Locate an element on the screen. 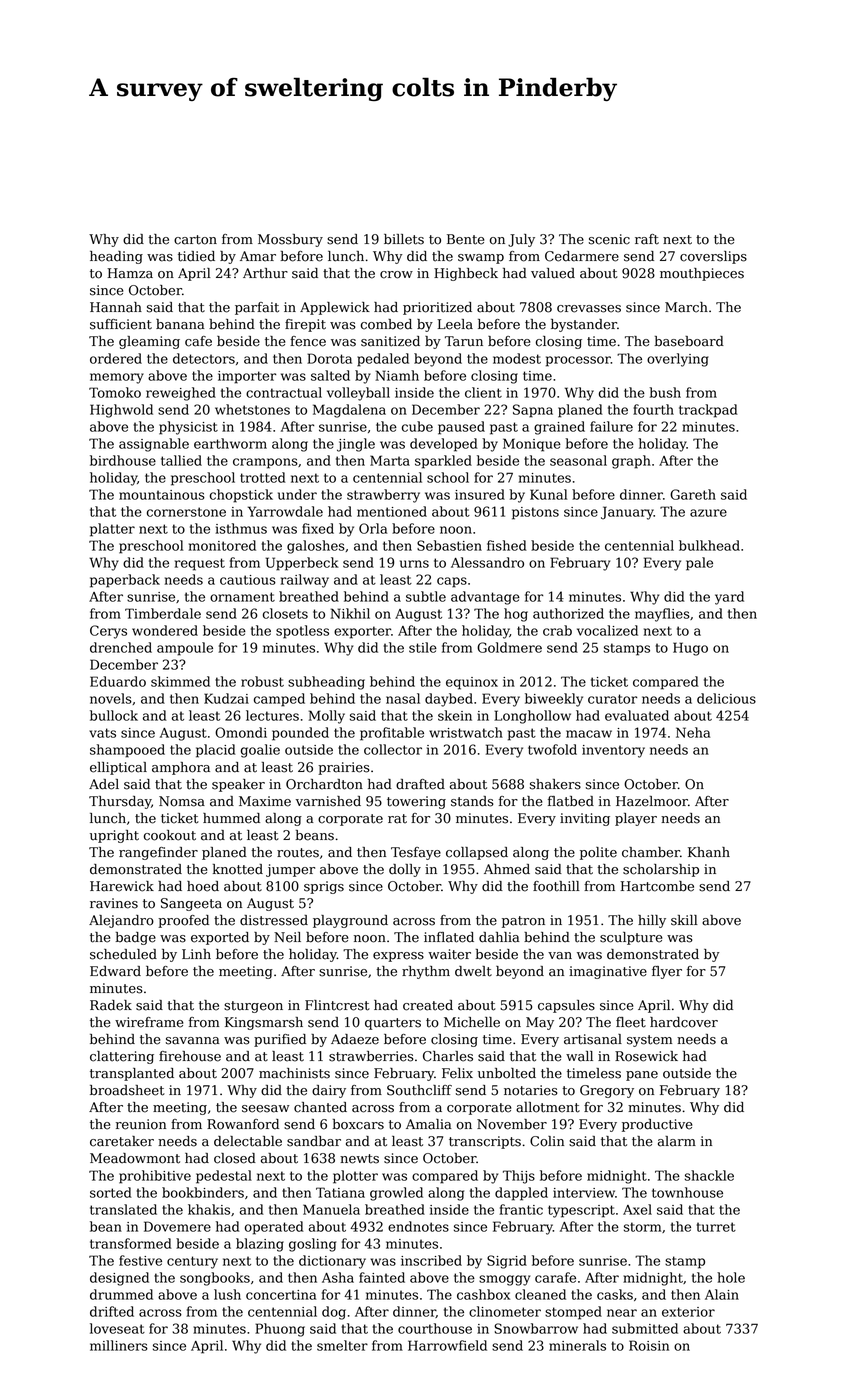 Image resolution: width=849 pixels, height=1400 pixels. goalie is located at coordinates (260, 751).
